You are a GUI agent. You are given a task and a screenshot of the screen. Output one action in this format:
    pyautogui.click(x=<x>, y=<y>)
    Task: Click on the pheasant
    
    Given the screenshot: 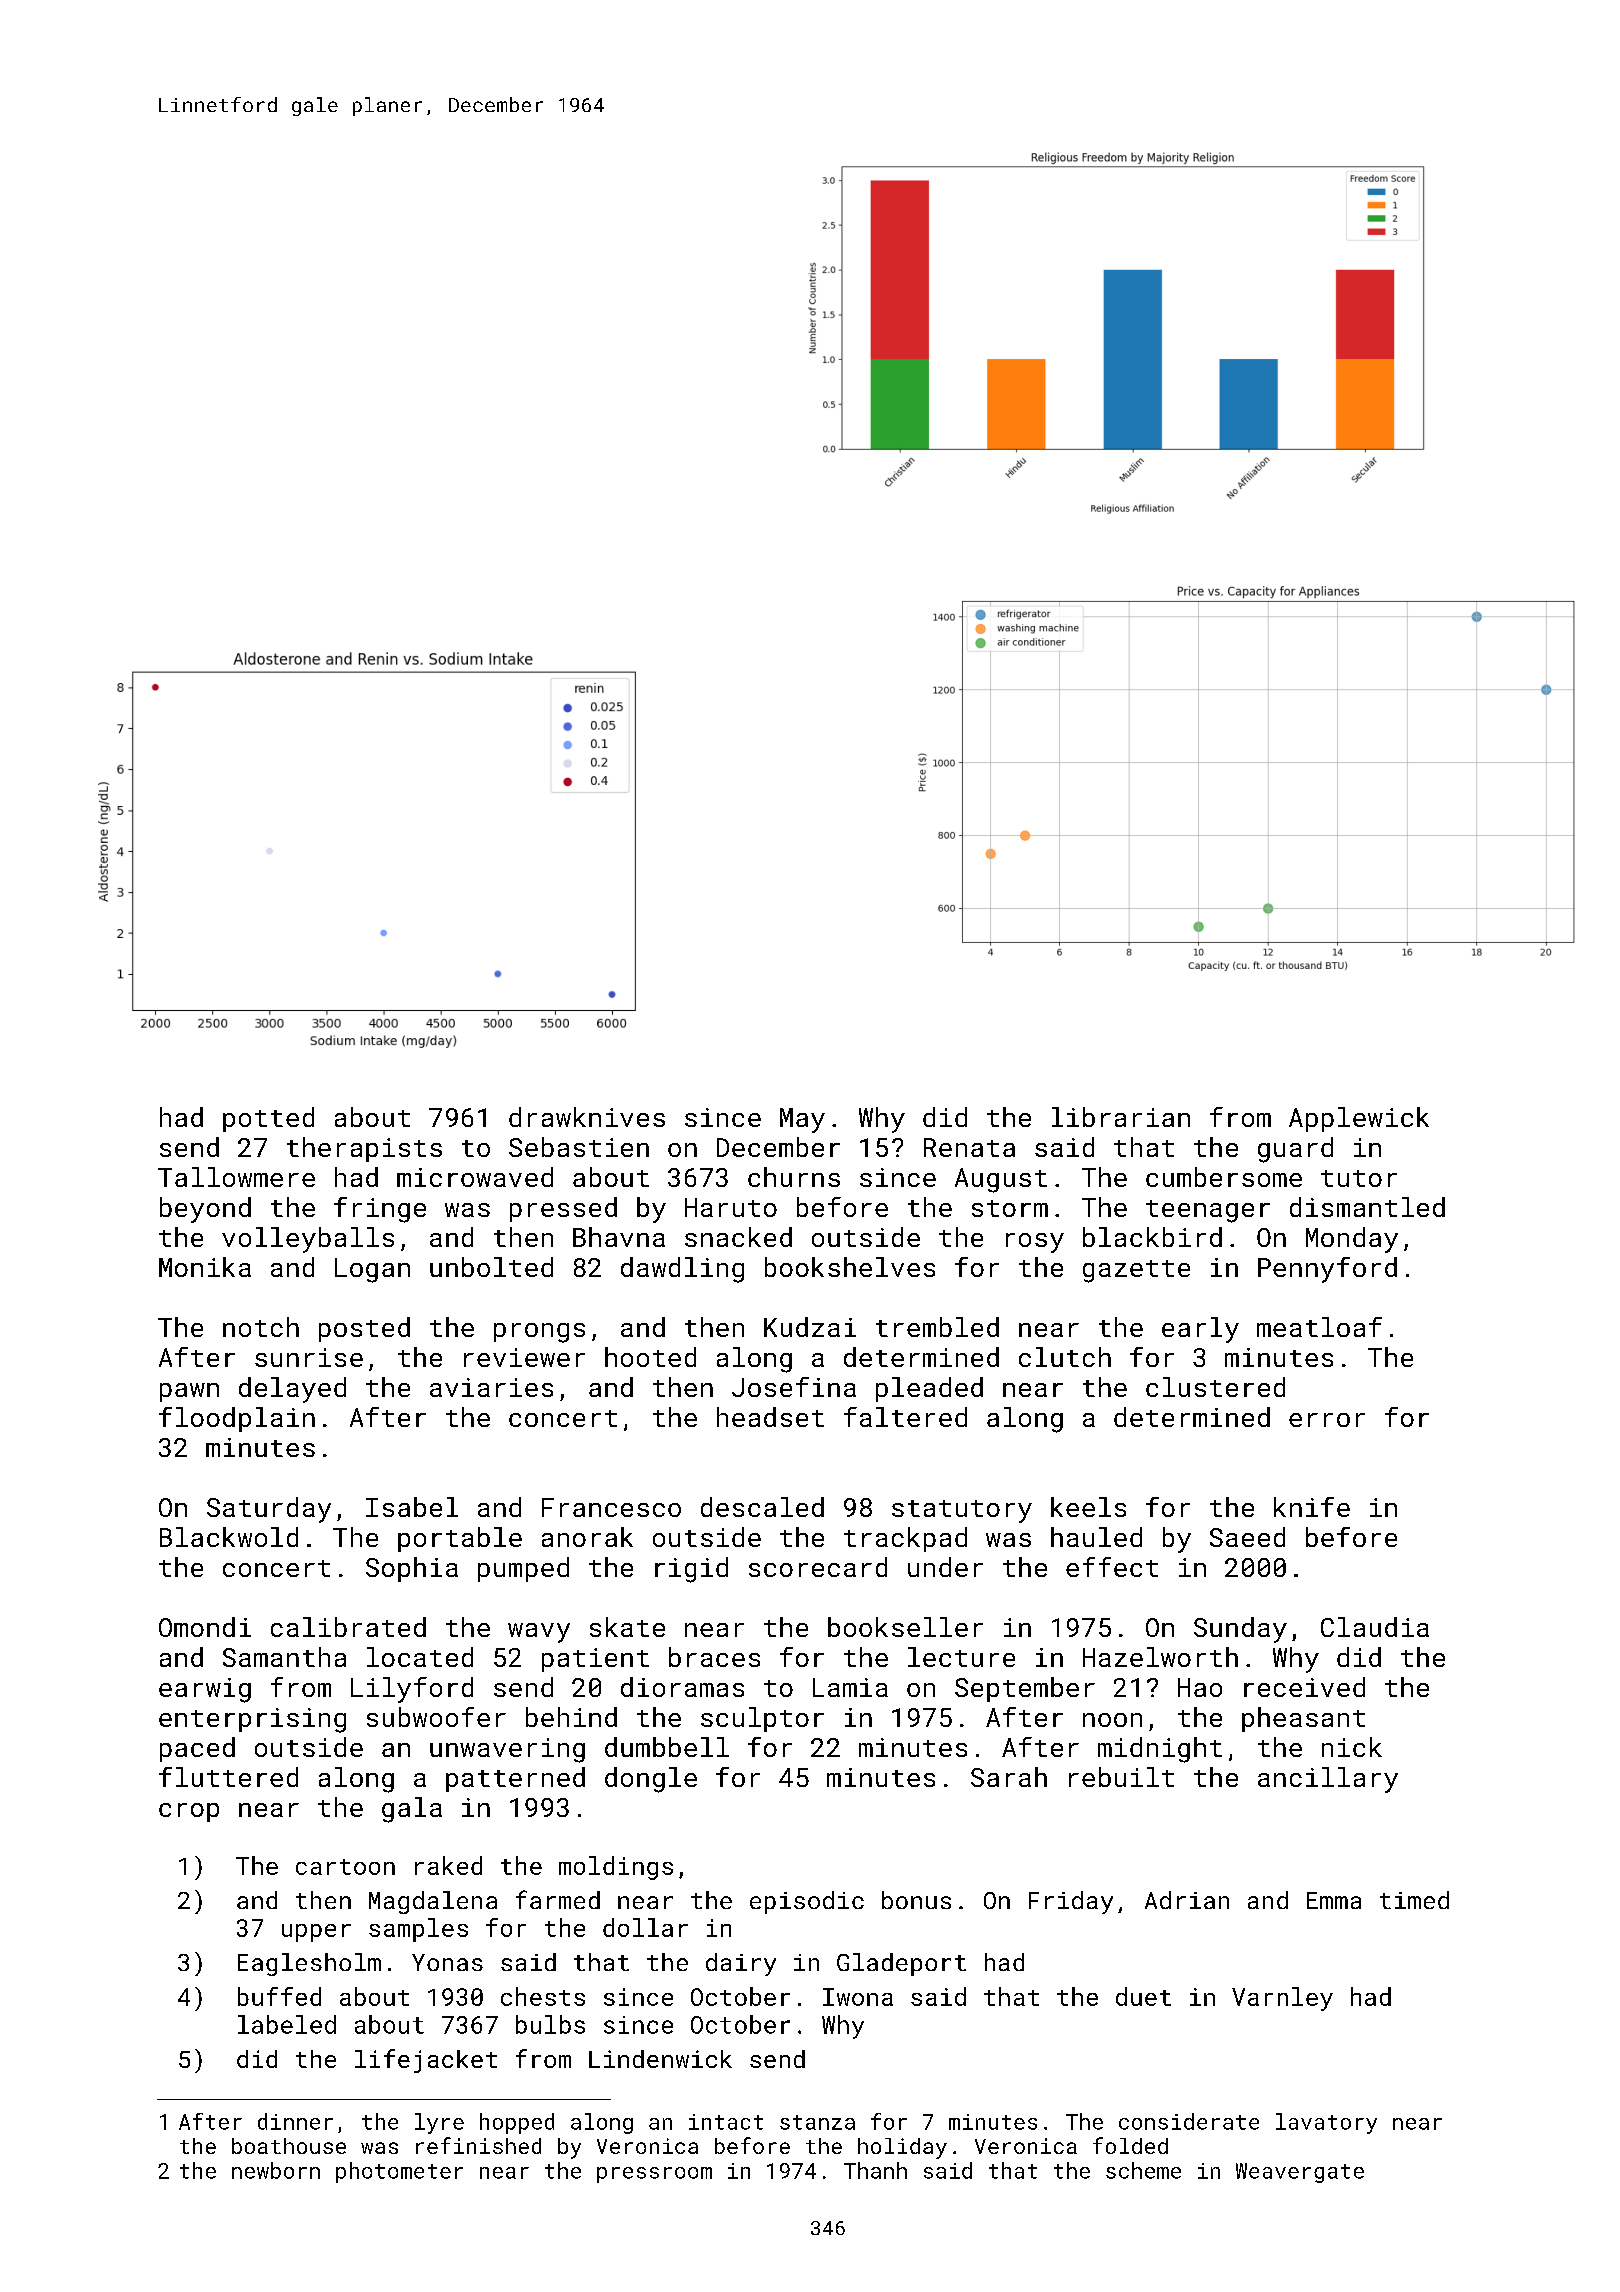 What is the action you would take?
    pyautogui.click(x=1303, y=1719)
